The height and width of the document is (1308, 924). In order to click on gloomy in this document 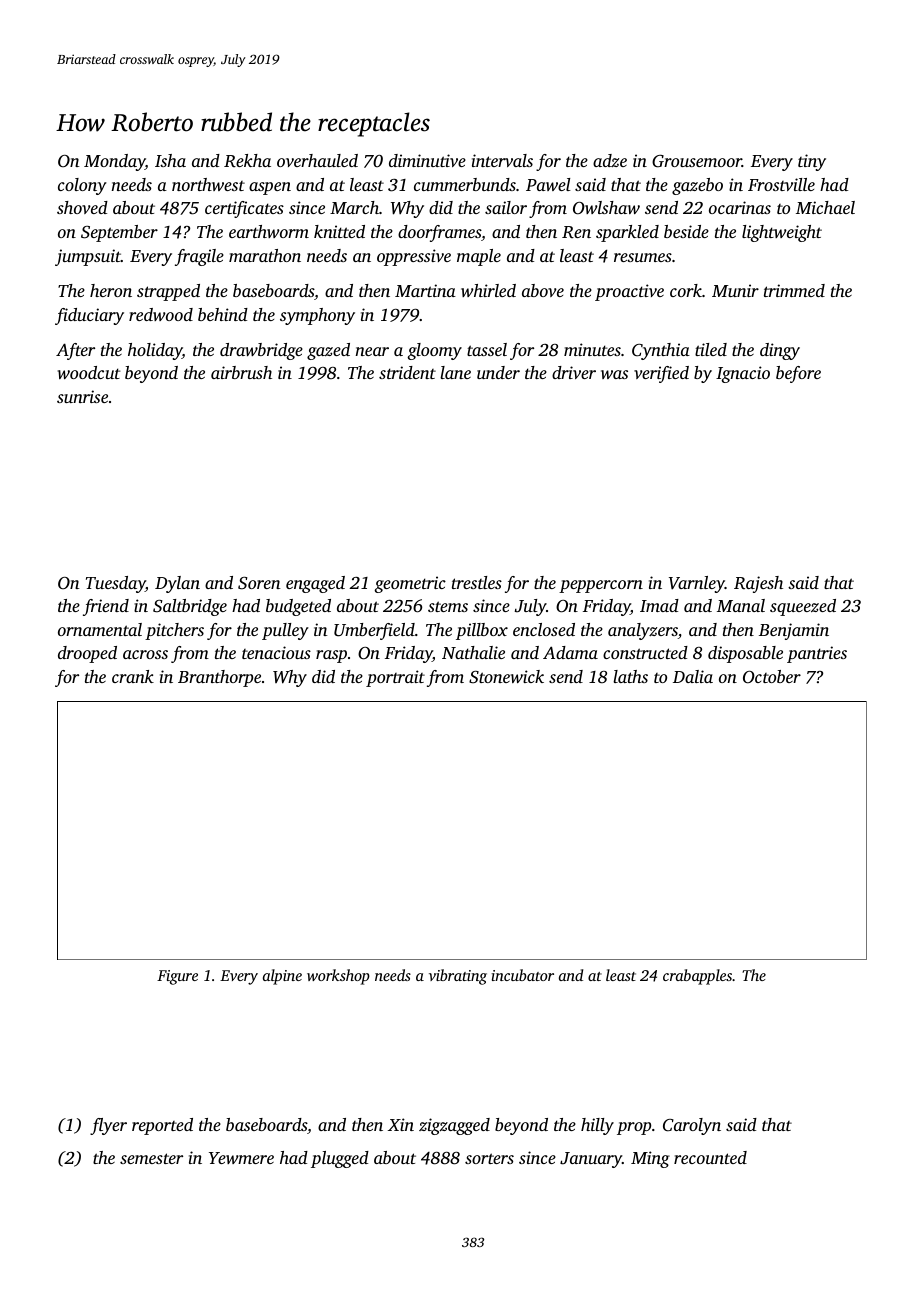, I will do `click(434, 351)`.
